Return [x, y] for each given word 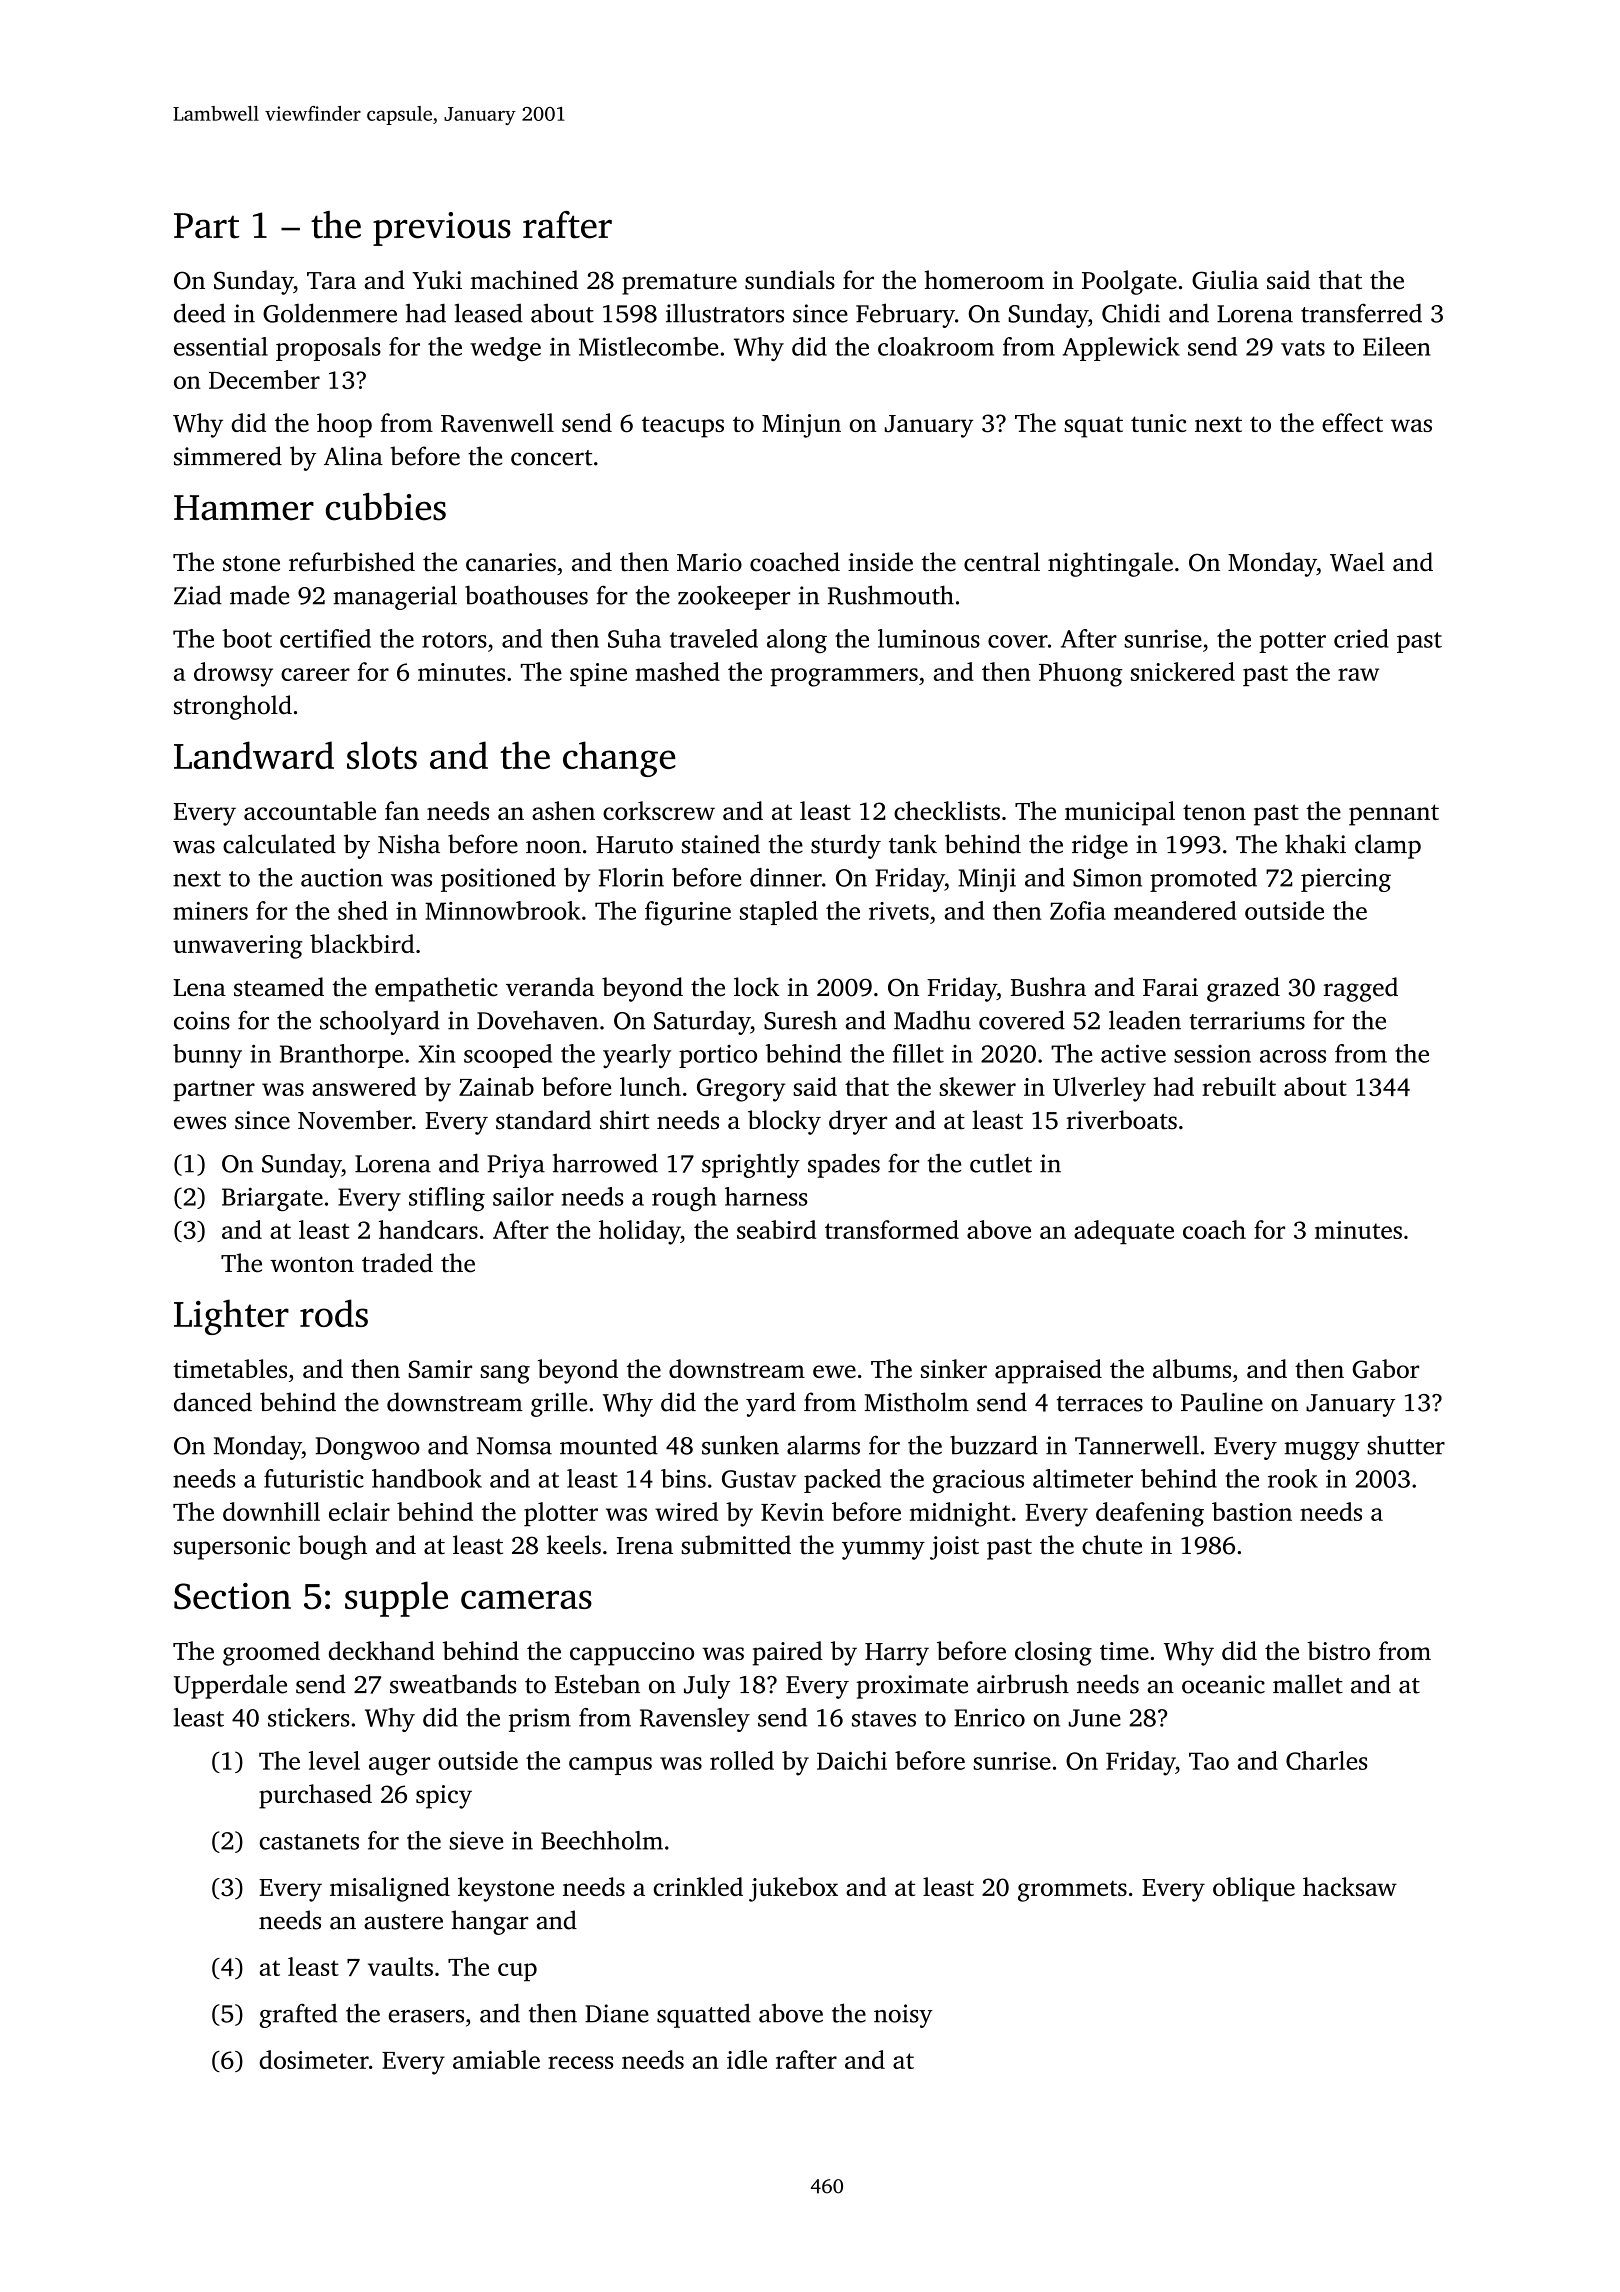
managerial [395, 597]
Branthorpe [341, 1056]
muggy [1322, 1451]
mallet [1308, 1684]
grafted [298, 2015]
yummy [883, 1550]
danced [213, 1402]
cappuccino [632, 1654]
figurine [688, 913]
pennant [1394, 815]
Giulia [1225, 280]
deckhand [382, 1650]
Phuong [1081, 674]
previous [442, 229]
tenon [1214, 812]
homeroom [984, 280]
